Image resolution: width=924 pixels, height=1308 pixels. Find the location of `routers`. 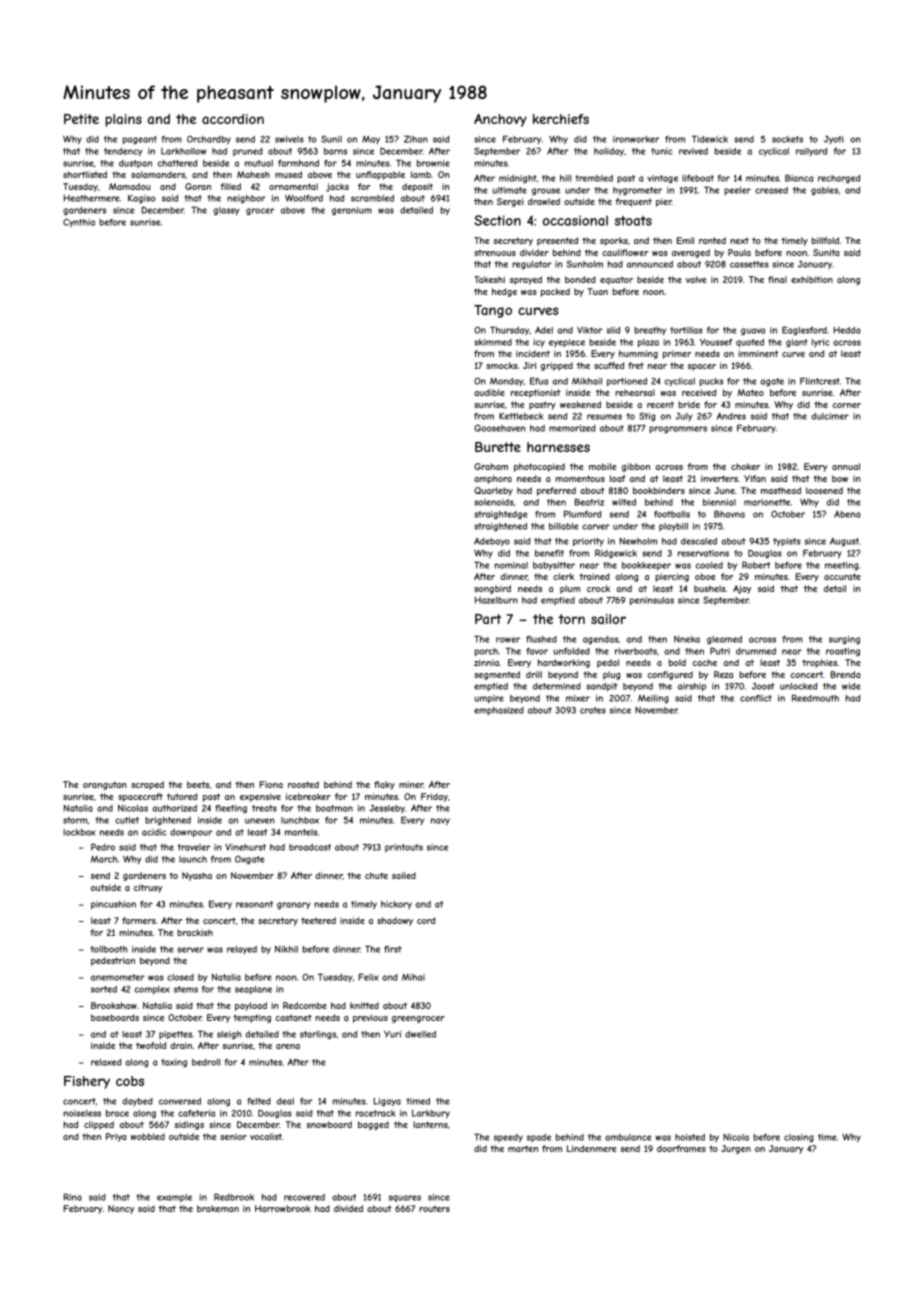

routers is located at coordinates (434, 1208).
